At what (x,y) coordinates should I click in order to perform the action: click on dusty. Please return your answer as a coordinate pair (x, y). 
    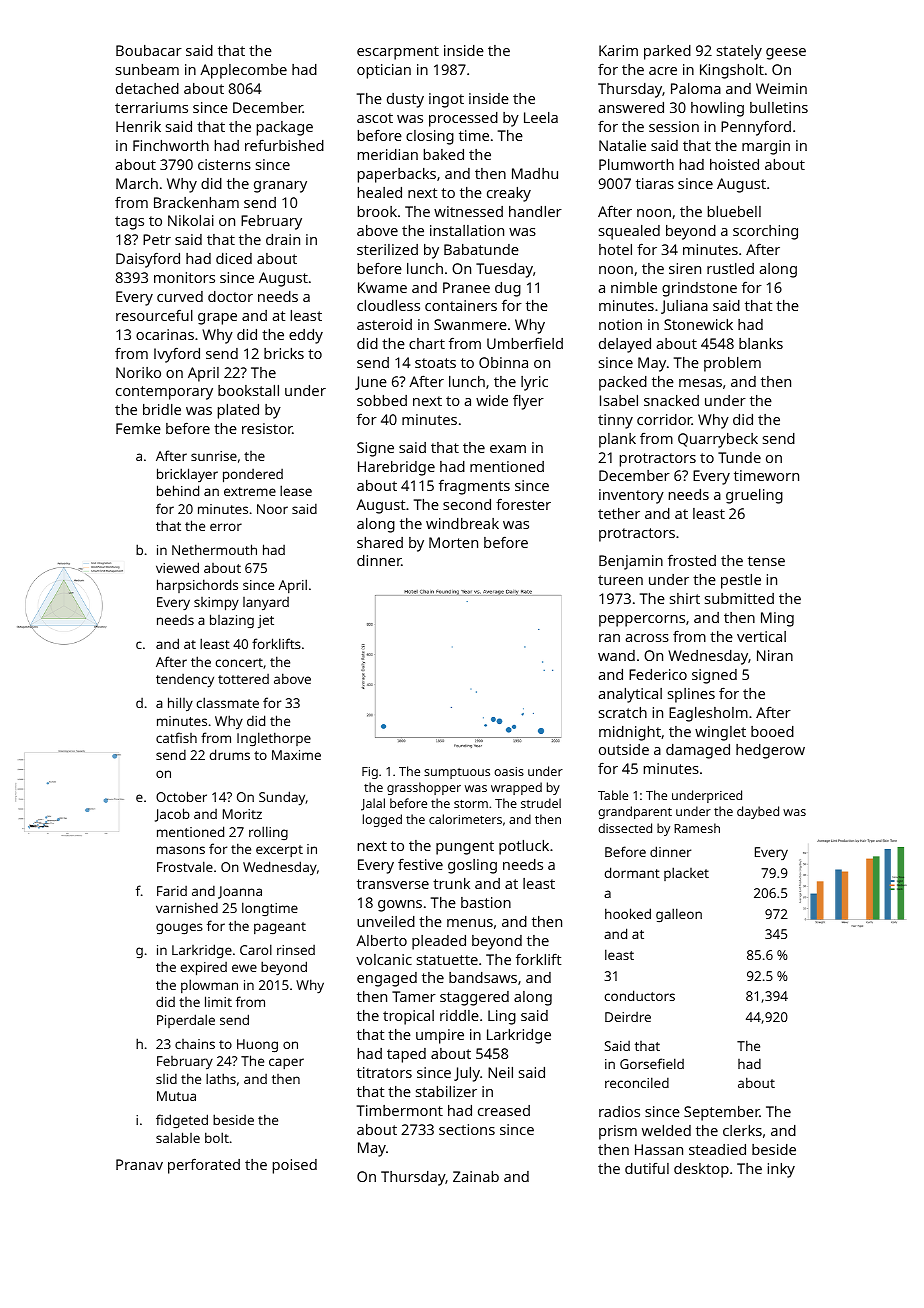
    Looking at the image, I should click on (405, 100).
